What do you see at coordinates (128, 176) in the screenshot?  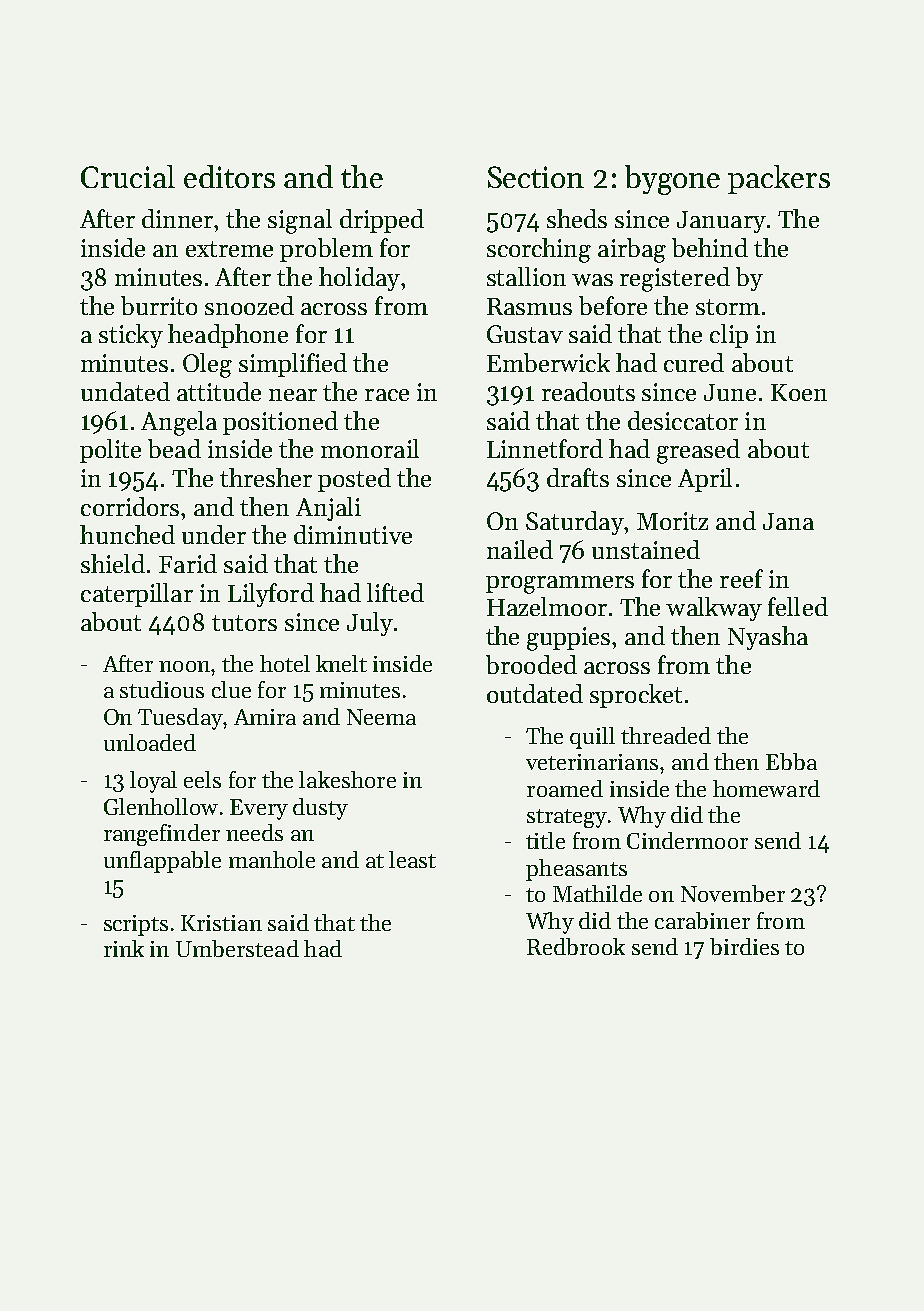 I see `Crucial` at bounding box center [128, 176].
